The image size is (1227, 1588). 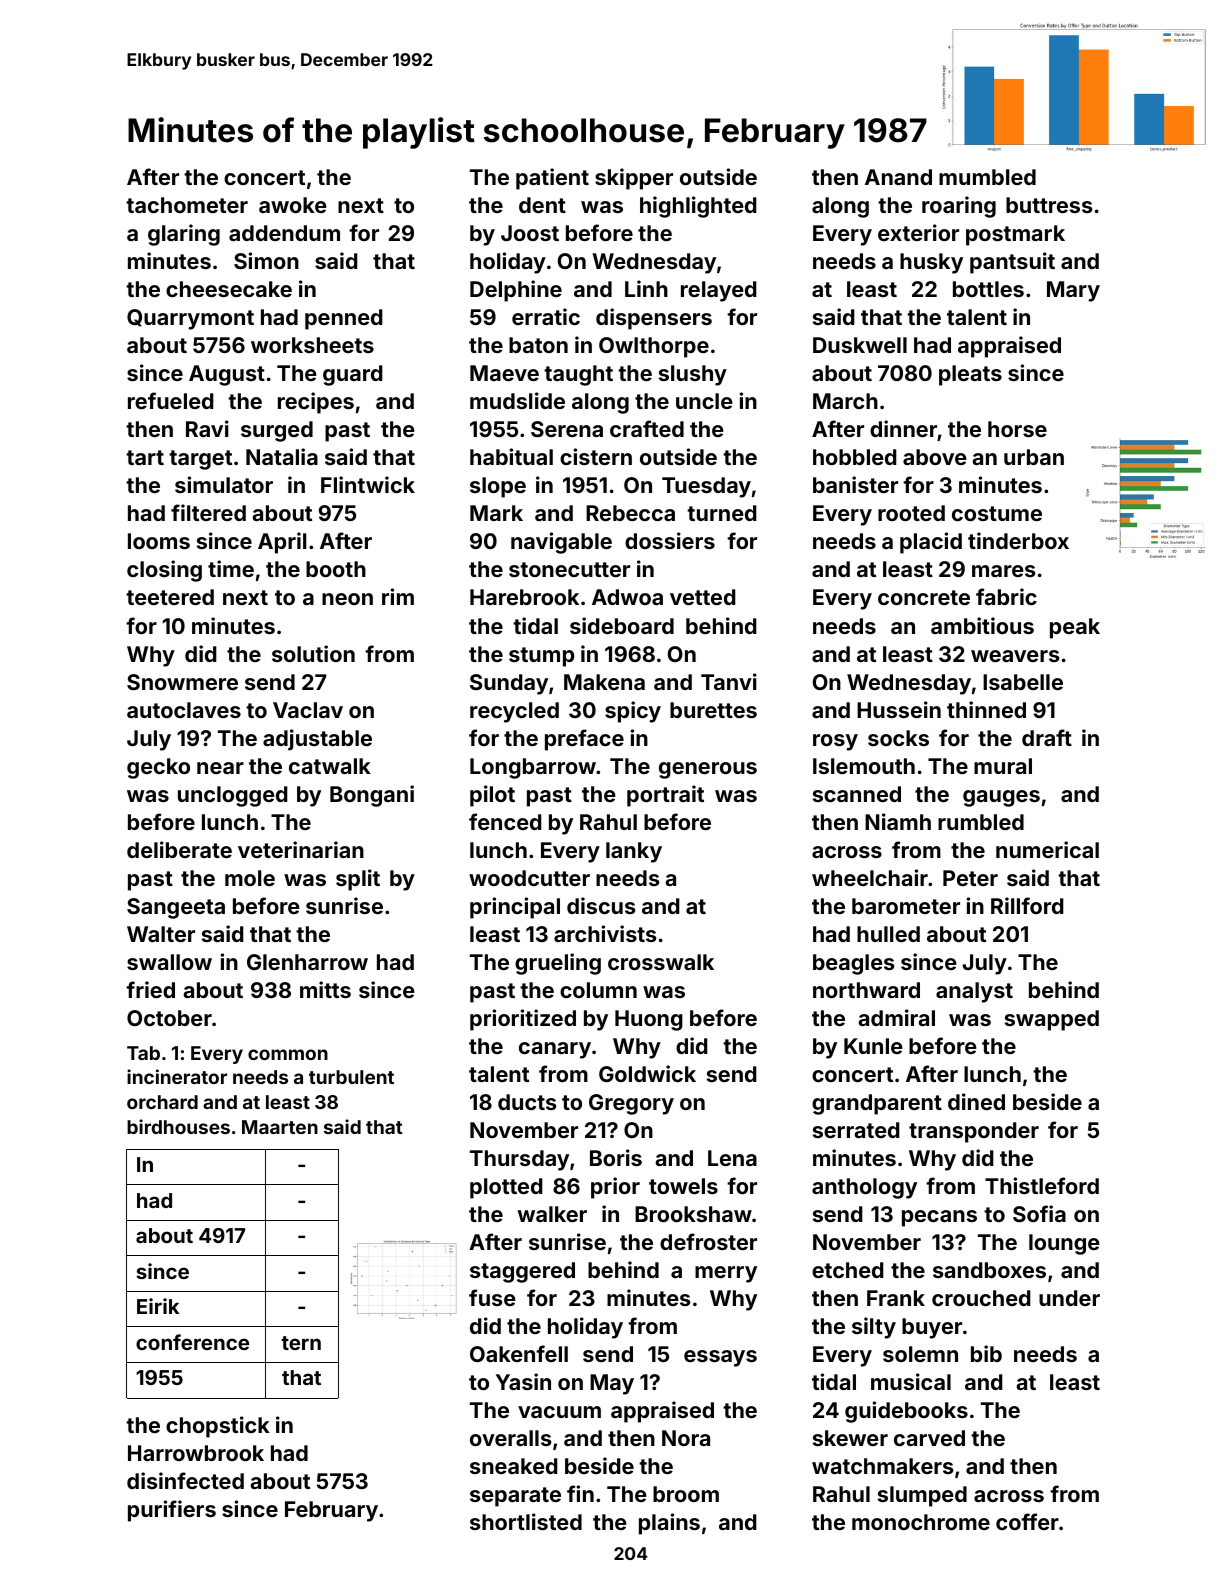 I want to click on common, so click(x=288, y=1054).
